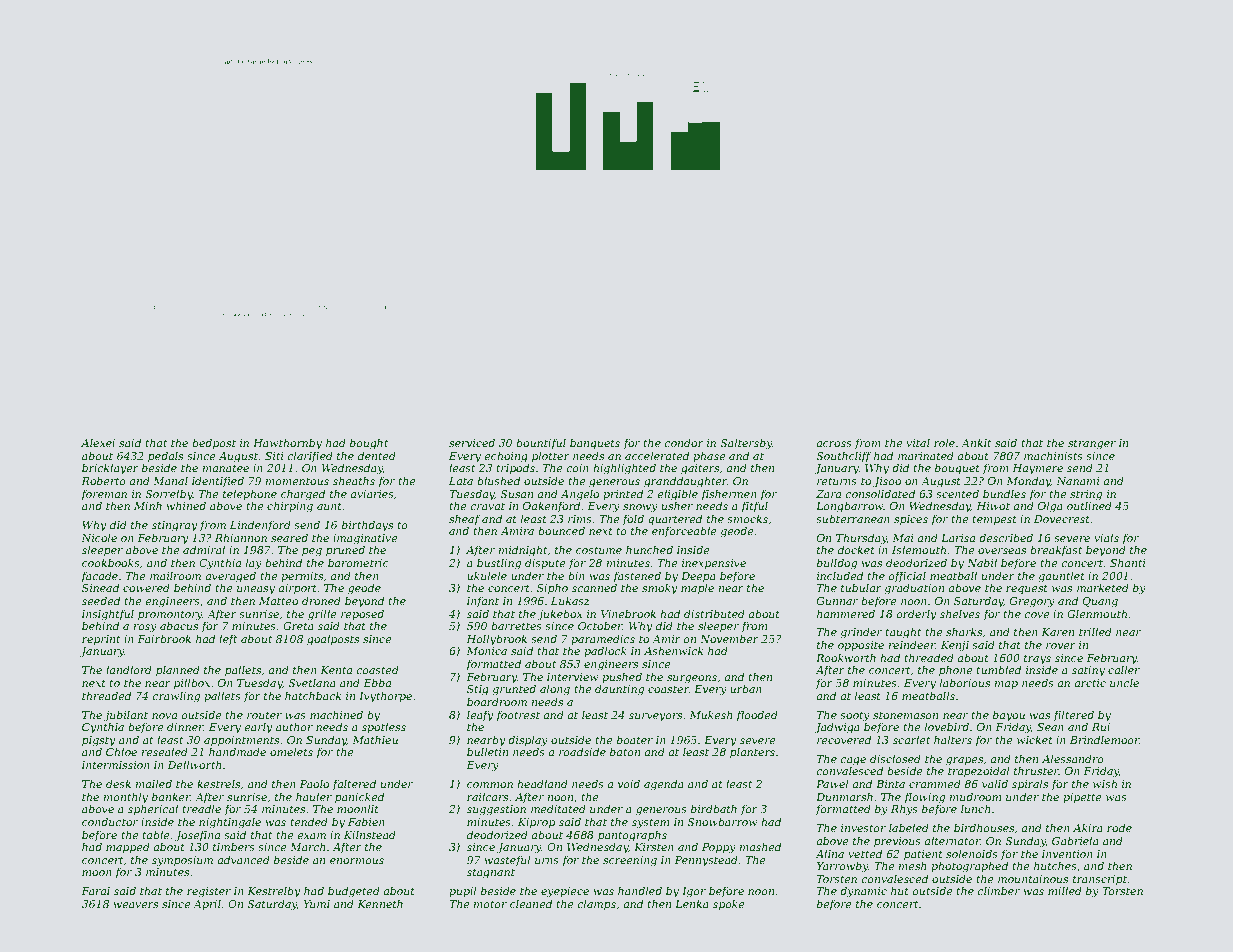  Describe the element at coordinates (1089, 505) in the document. I see `outlined` at that location.
